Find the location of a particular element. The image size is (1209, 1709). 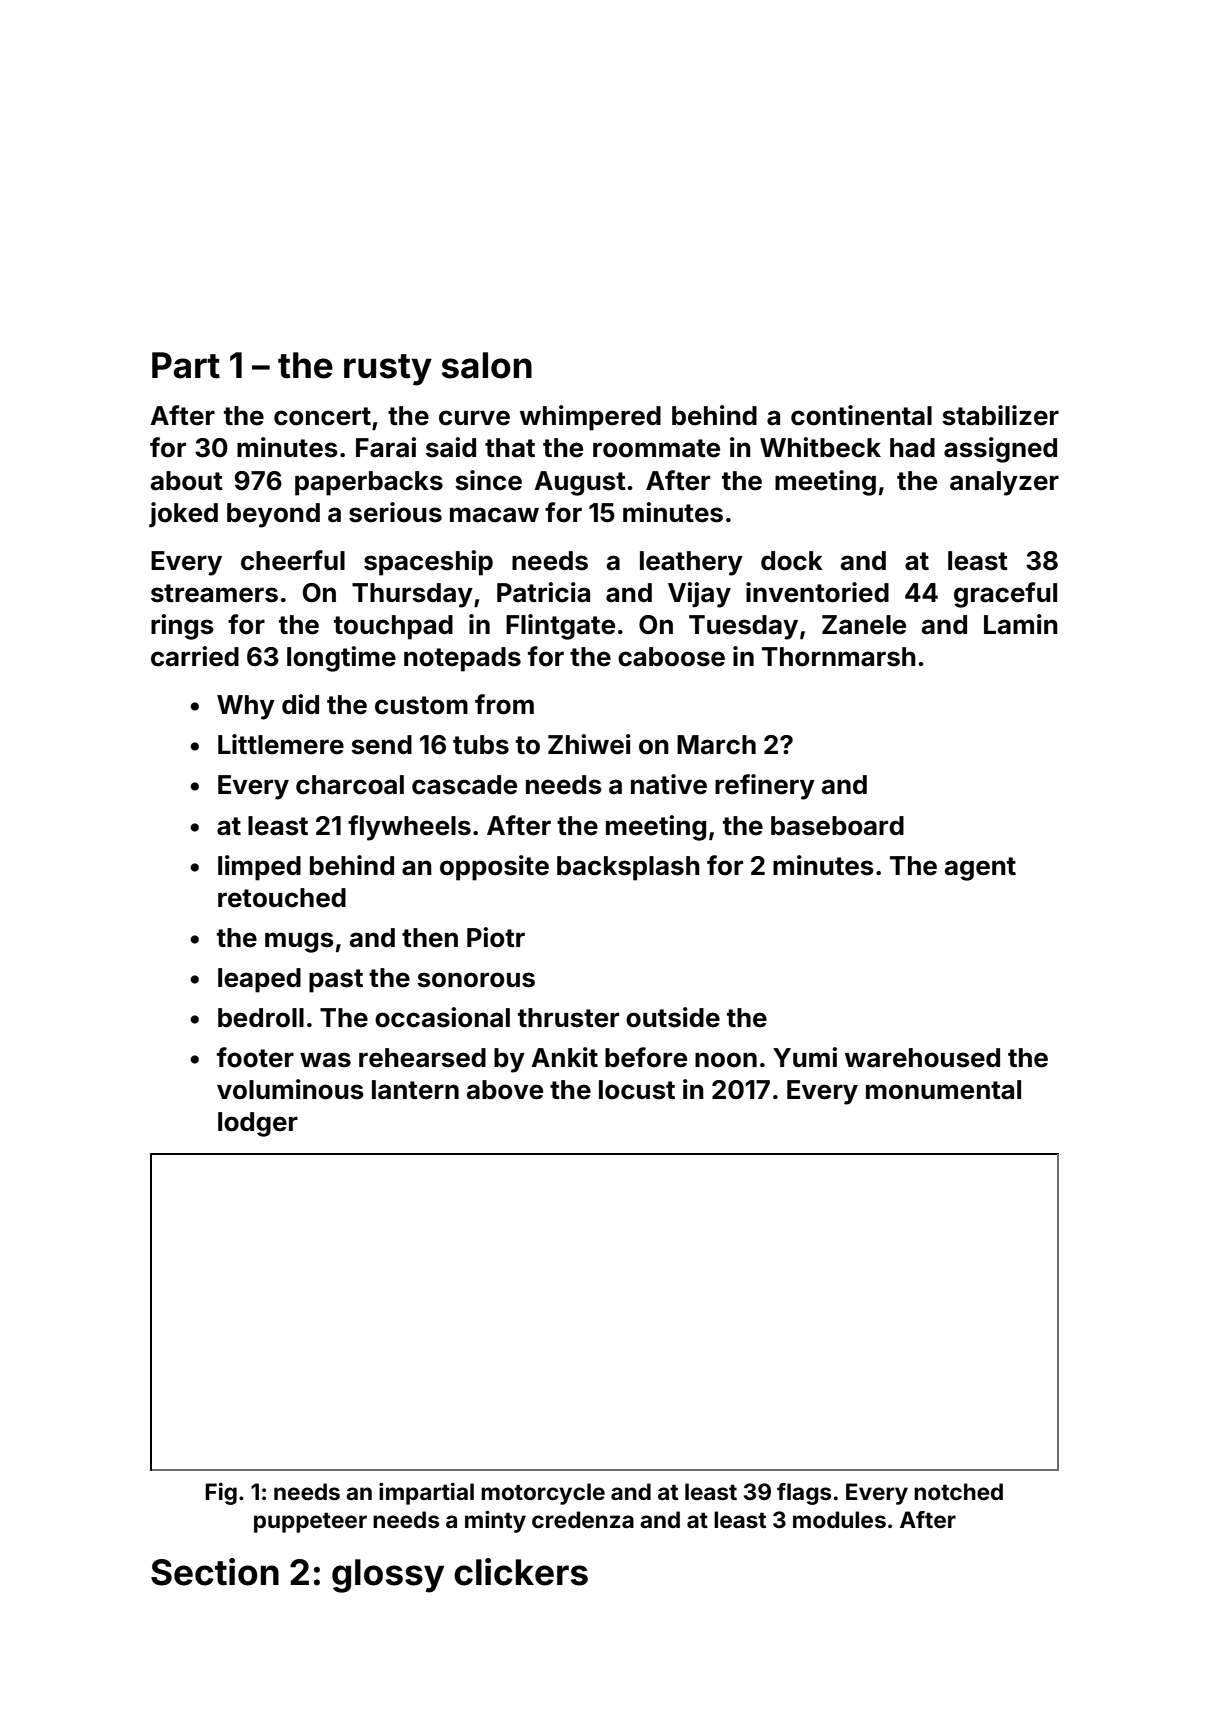

macaw is located at coordinates (494, 515).
